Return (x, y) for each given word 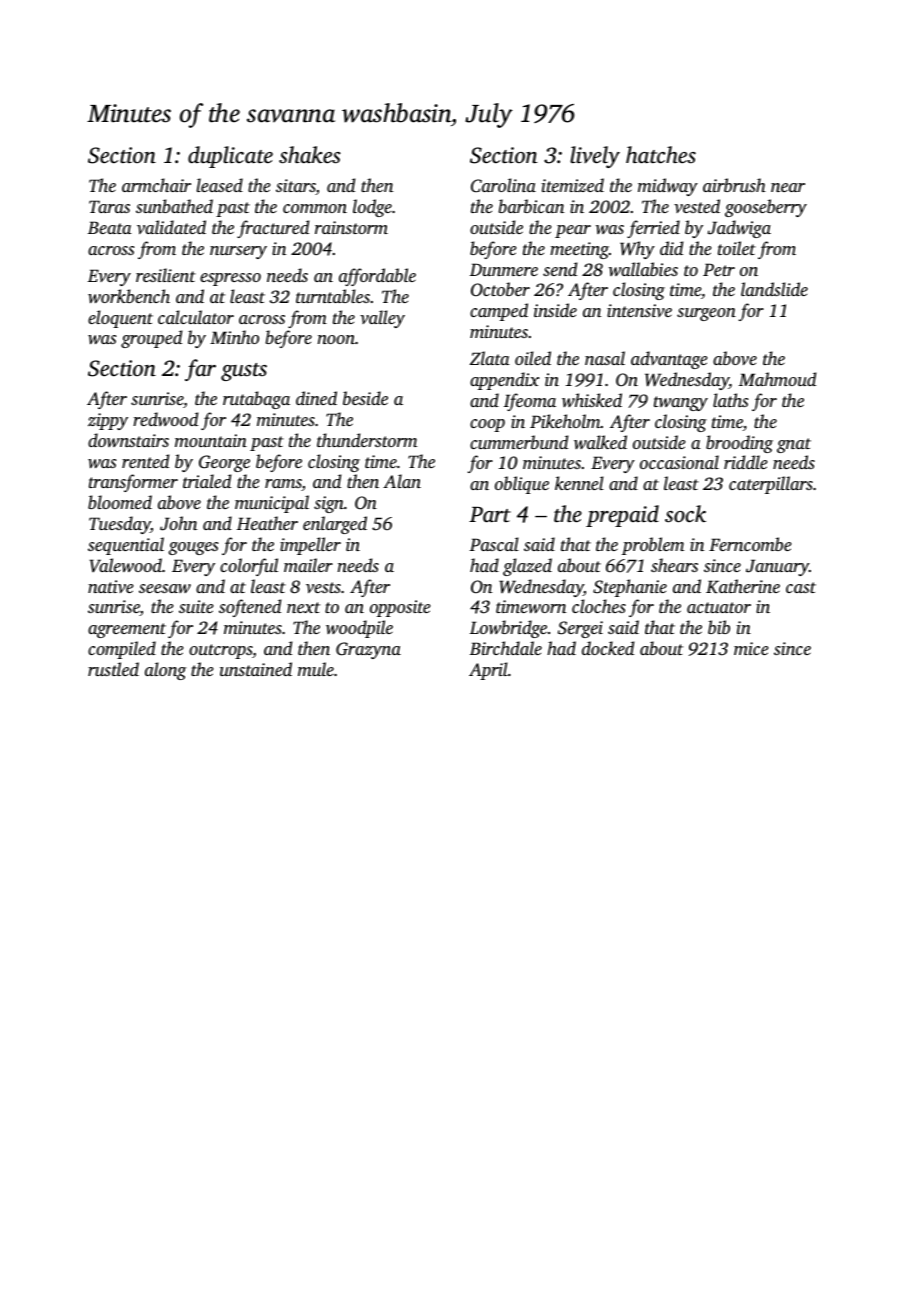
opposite (400, 608)
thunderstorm (367, 440)
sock (685, 514)
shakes (310, 155)
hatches (661, 155)
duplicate (230, 157)
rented (145, 461)
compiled (122, 650)
